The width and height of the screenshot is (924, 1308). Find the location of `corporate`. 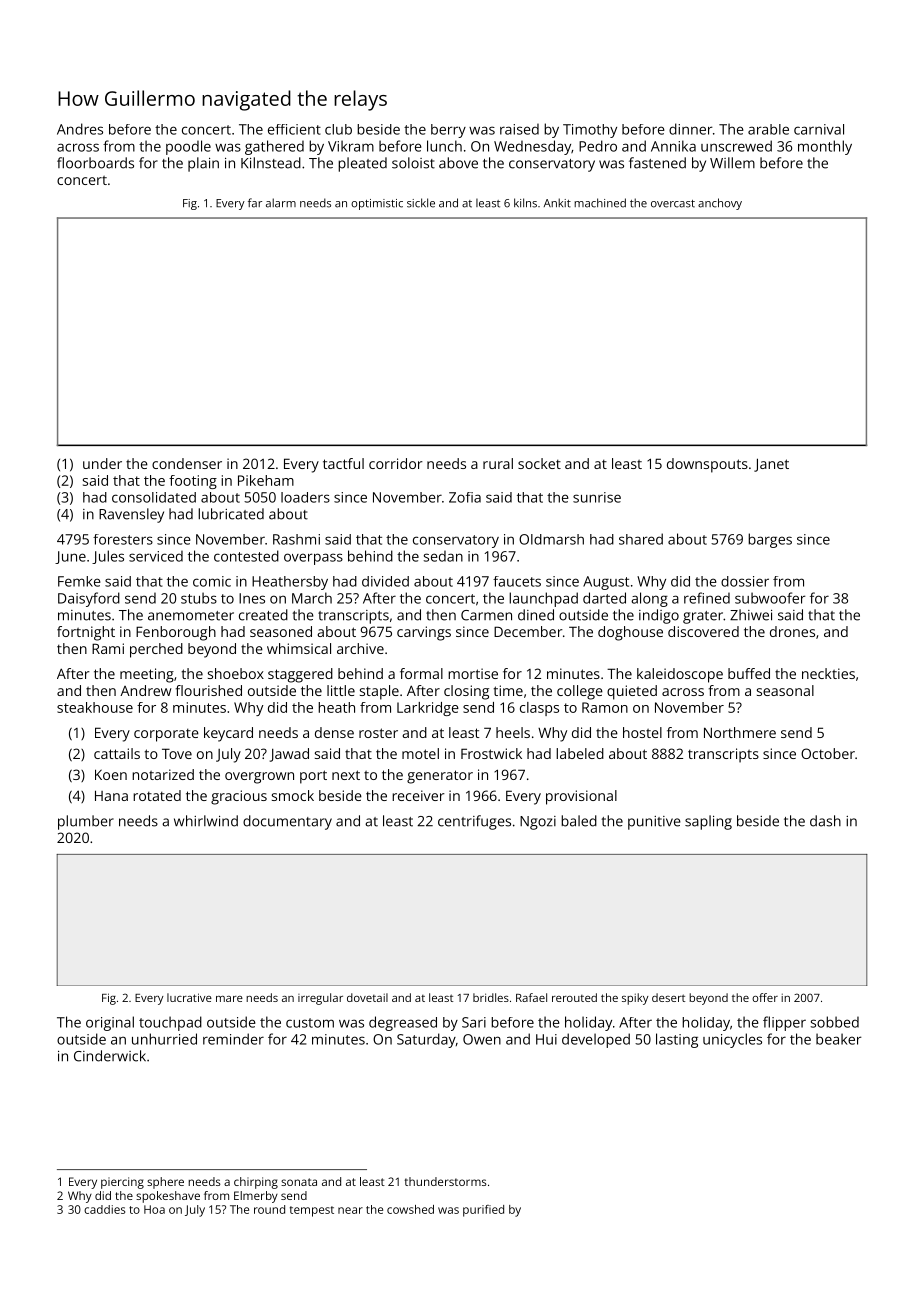

corporate is located at coordinates (166, 735).
